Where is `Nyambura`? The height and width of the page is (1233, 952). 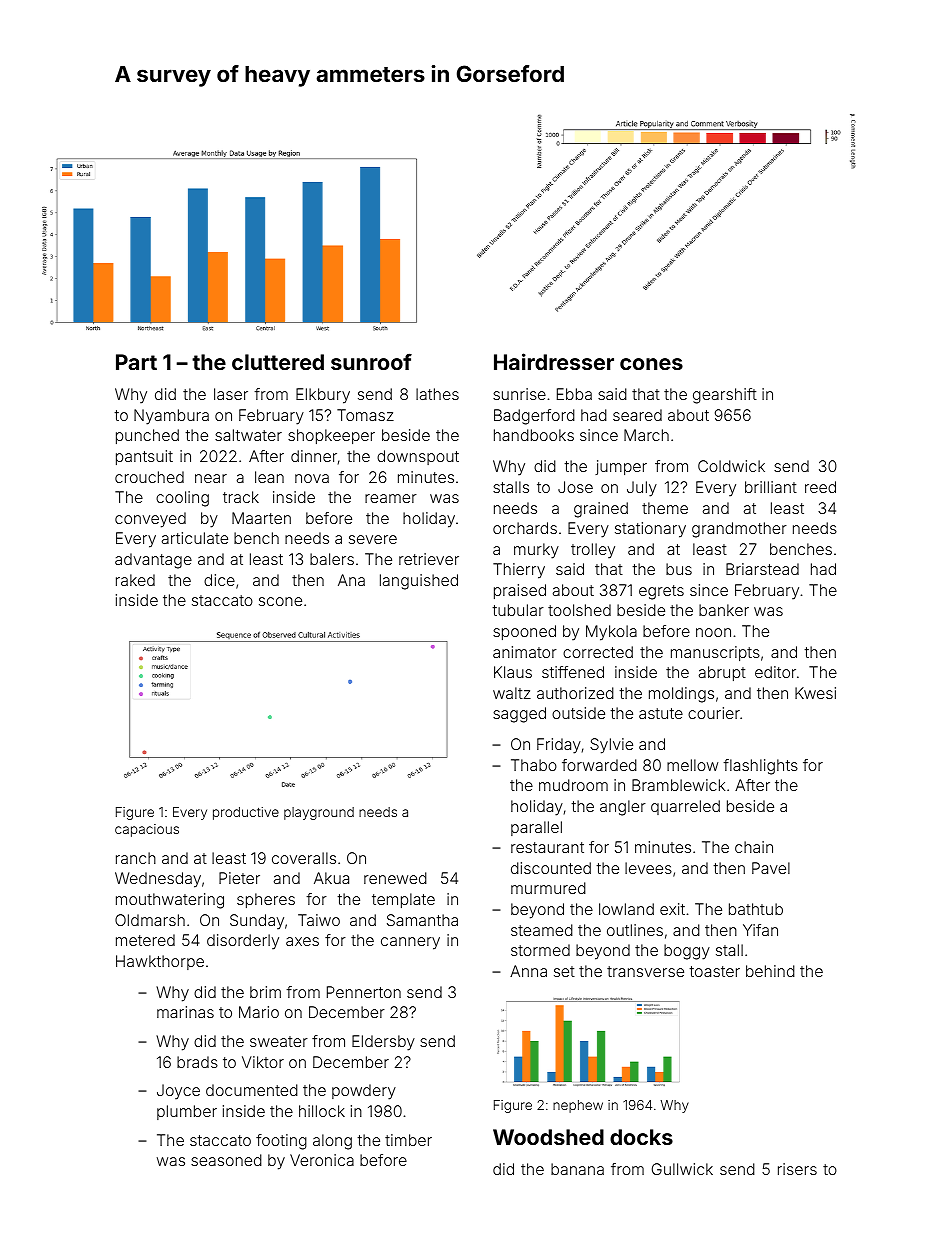 Nyambura is located at coordinates (171, 417).
